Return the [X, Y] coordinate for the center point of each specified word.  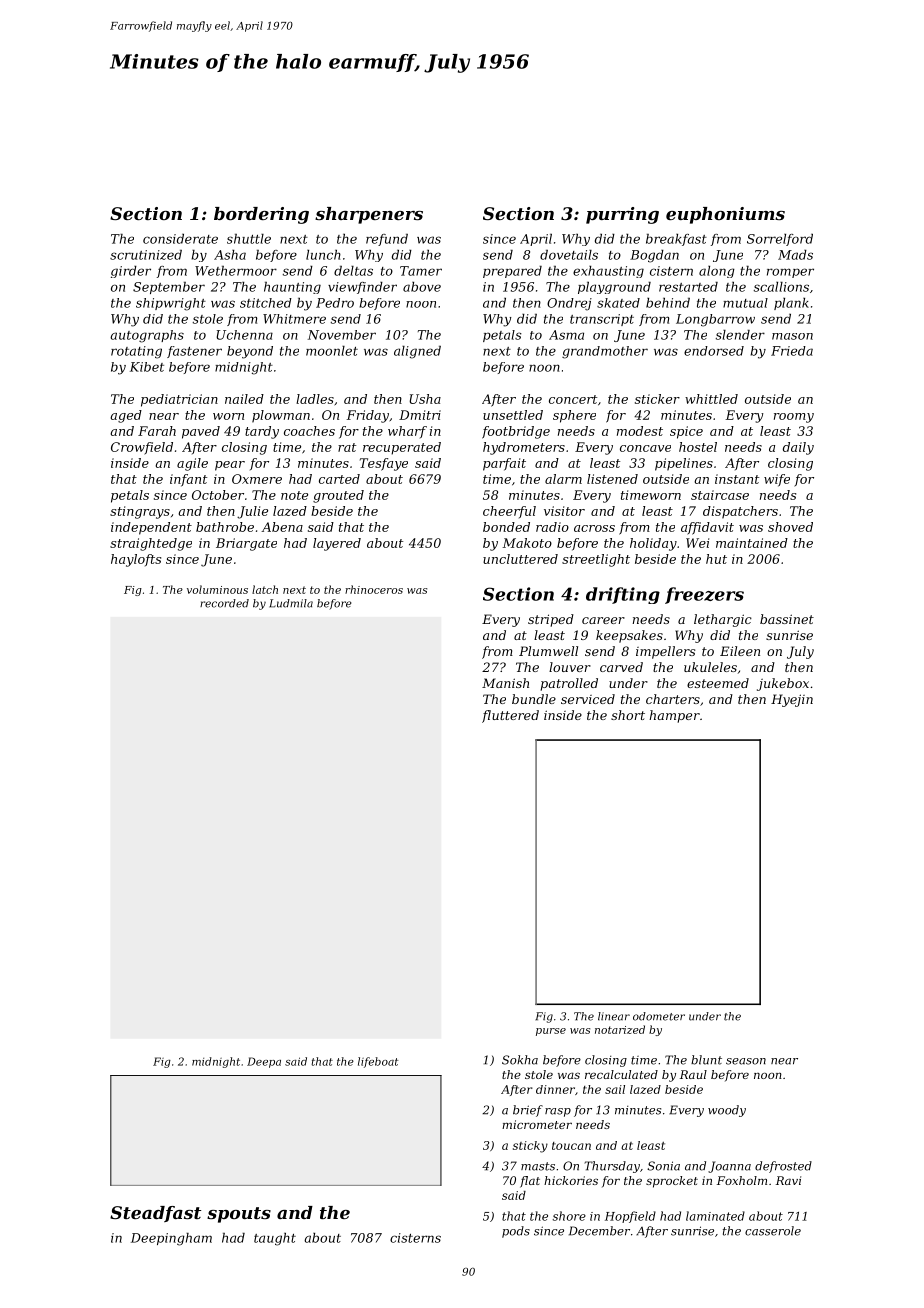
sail [615, 1089]
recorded [224, 603]
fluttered [510, 716]
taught [275, 1239]
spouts [239, 1215]
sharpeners [369, 215]
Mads [795, 255]
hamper [674, 716]
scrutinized [146, 255]
